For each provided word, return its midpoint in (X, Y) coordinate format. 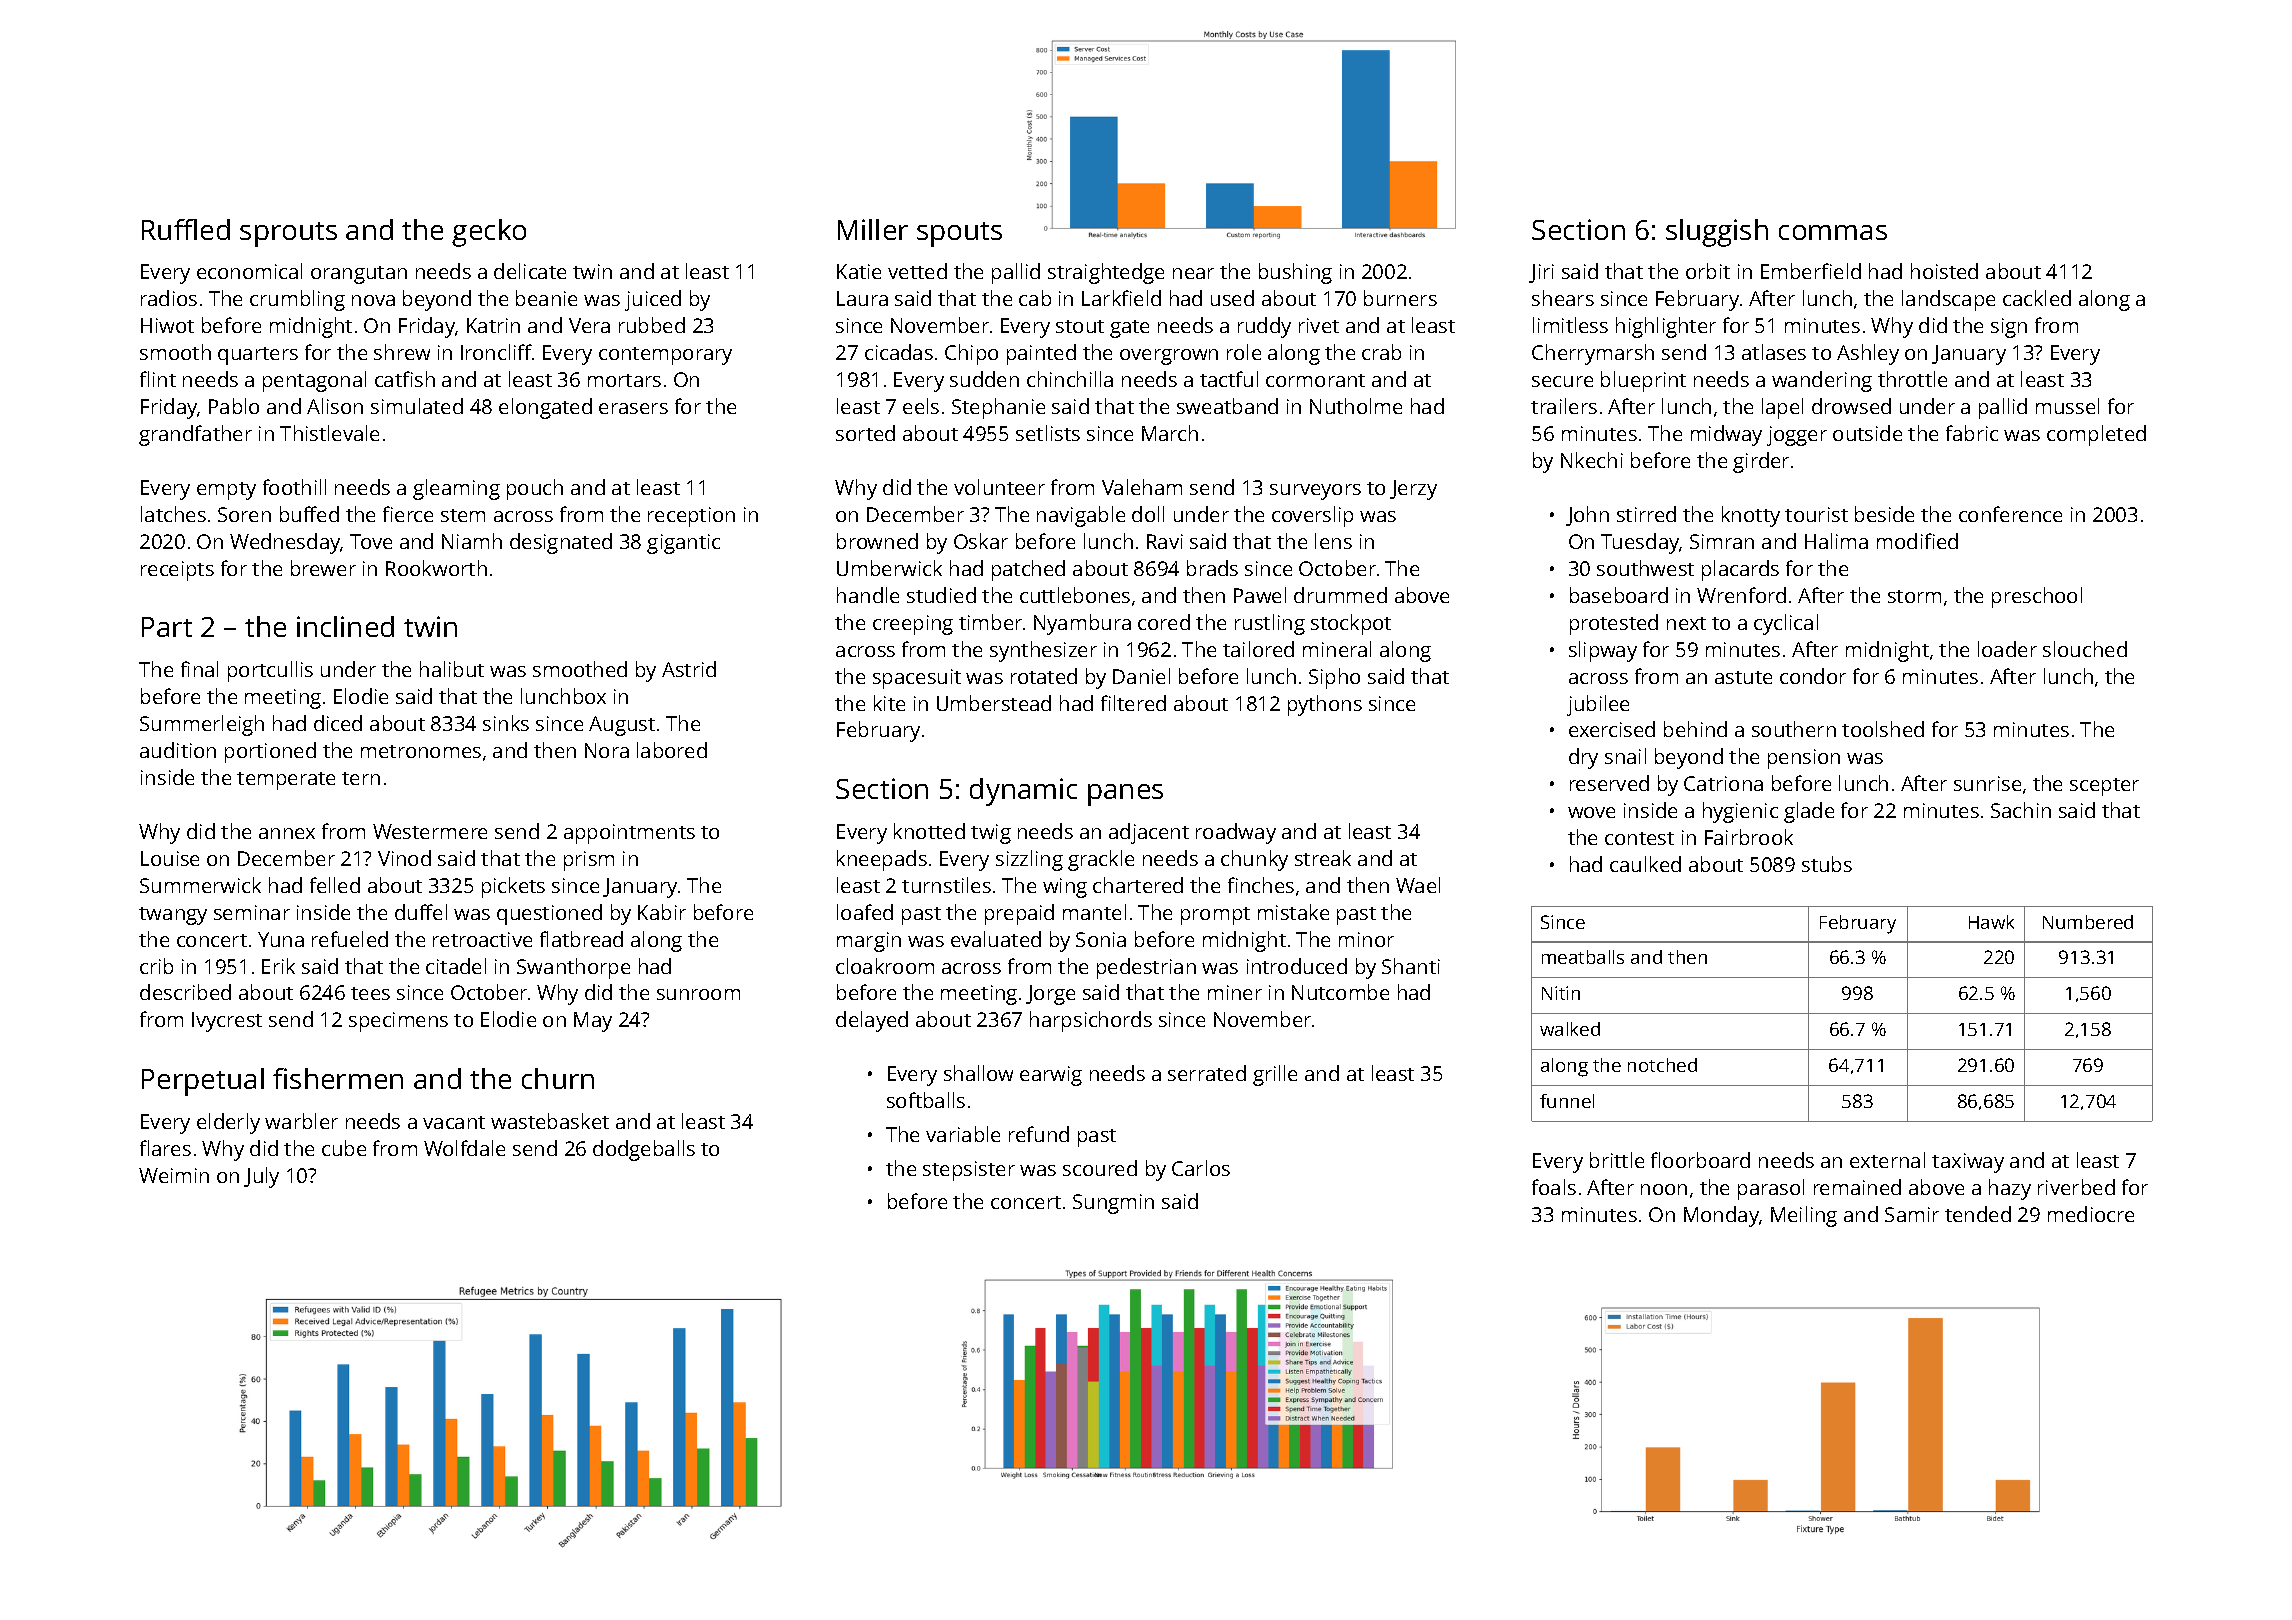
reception (691, 517)
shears (1563, 298)
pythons (1325, 705)
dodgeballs (644, 1150)
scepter (2104, 787)
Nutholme (1356, 406)
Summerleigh (202, 725)
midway (1726, 435)
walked (1570, 1029)
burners (1400, 298)
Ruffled (186, 229)
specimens (398, 1022)
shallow (978, 1073)
